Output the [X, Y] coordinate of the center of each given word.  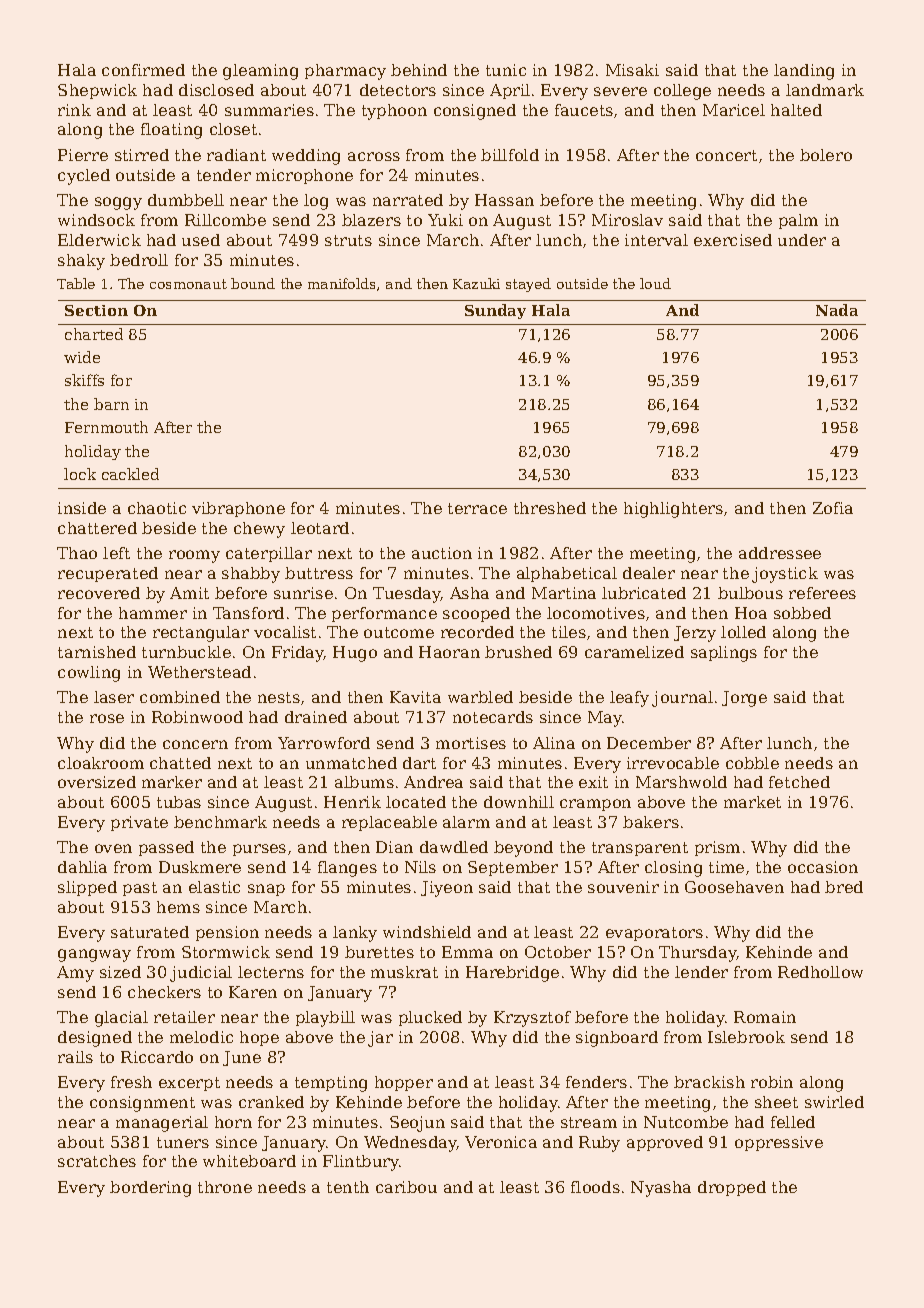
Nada [837, 310]
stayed [528, 285]
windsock [96, 220]
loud [655, 283]
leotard [320, 528]
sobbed [802, 613]
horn [233, 1122]
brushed [518, 652]
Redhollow [820, 972]
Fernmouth [106, 427]
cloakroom [101, 763]
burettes [379, 952]
